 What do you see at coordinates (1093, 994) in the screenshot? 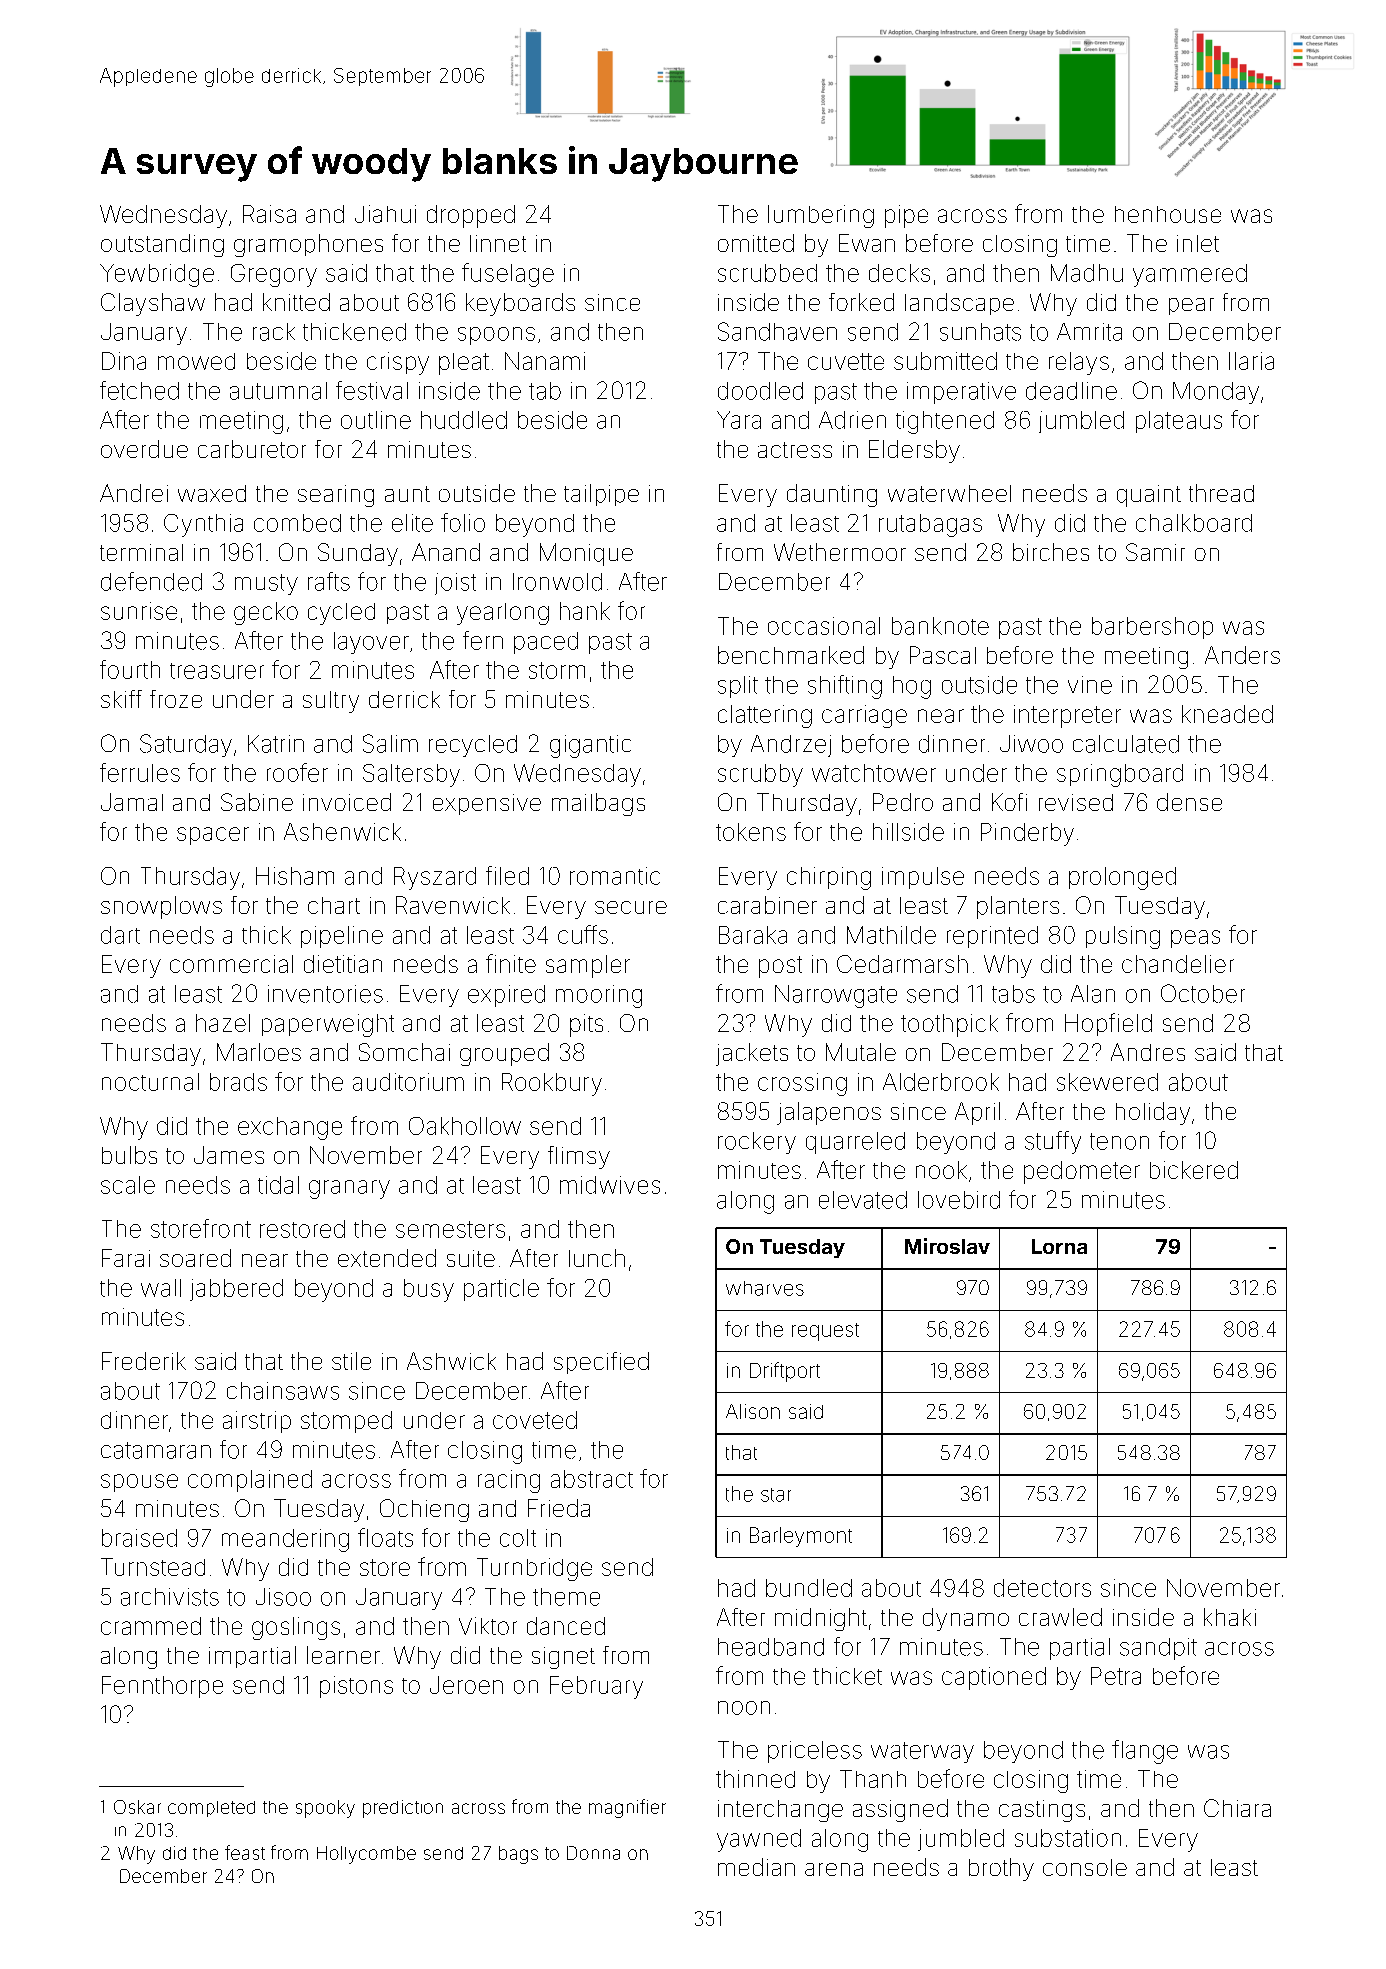
I see `Alan` at bounding box center [1093, 994].
